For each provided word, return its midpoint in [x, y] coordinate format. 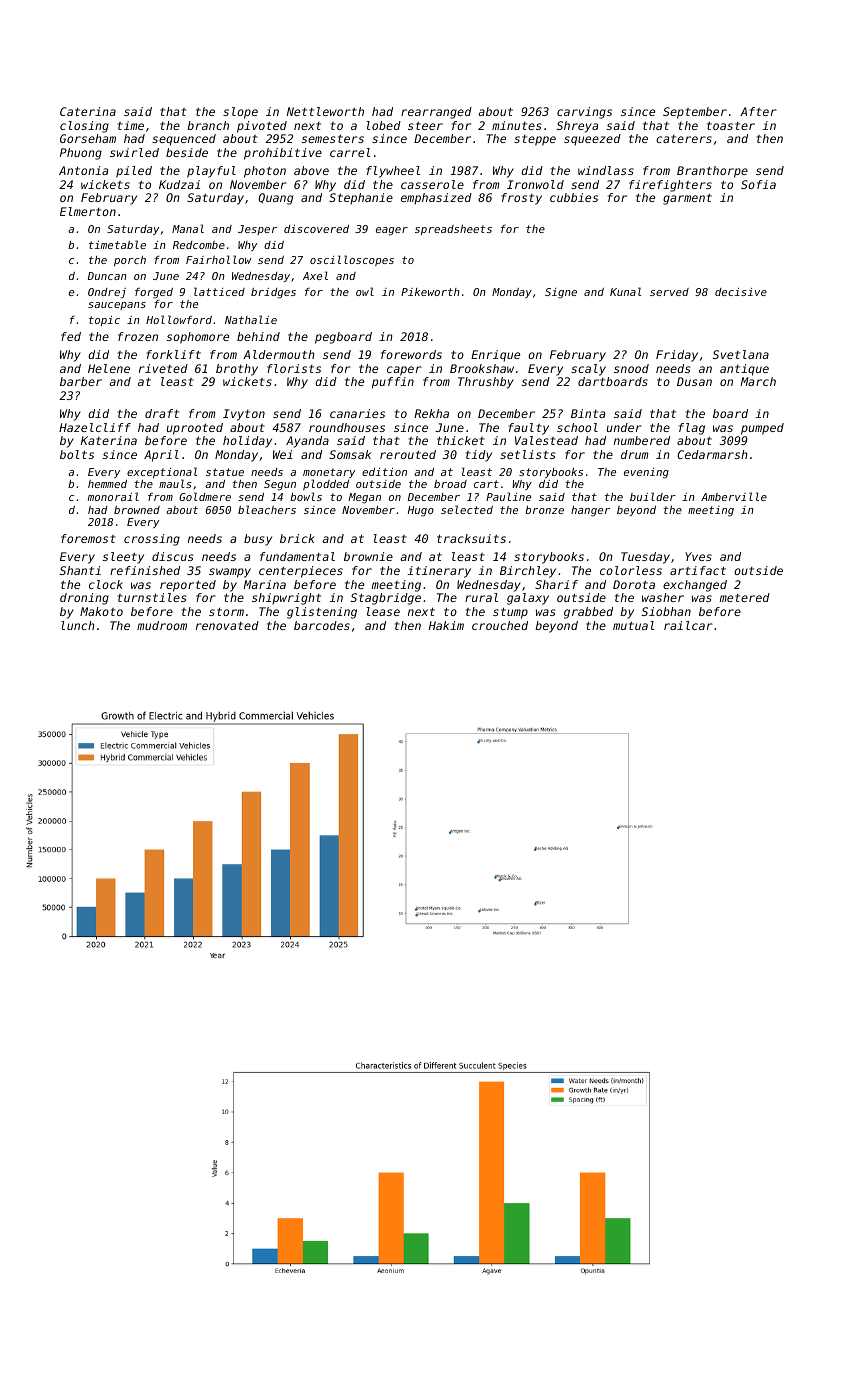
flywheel [393, 172]
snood [631, 368]
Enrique [495, 356]
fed [71, 336]
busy [258, 540]
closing [84, 127]
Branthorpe [712, 172]
